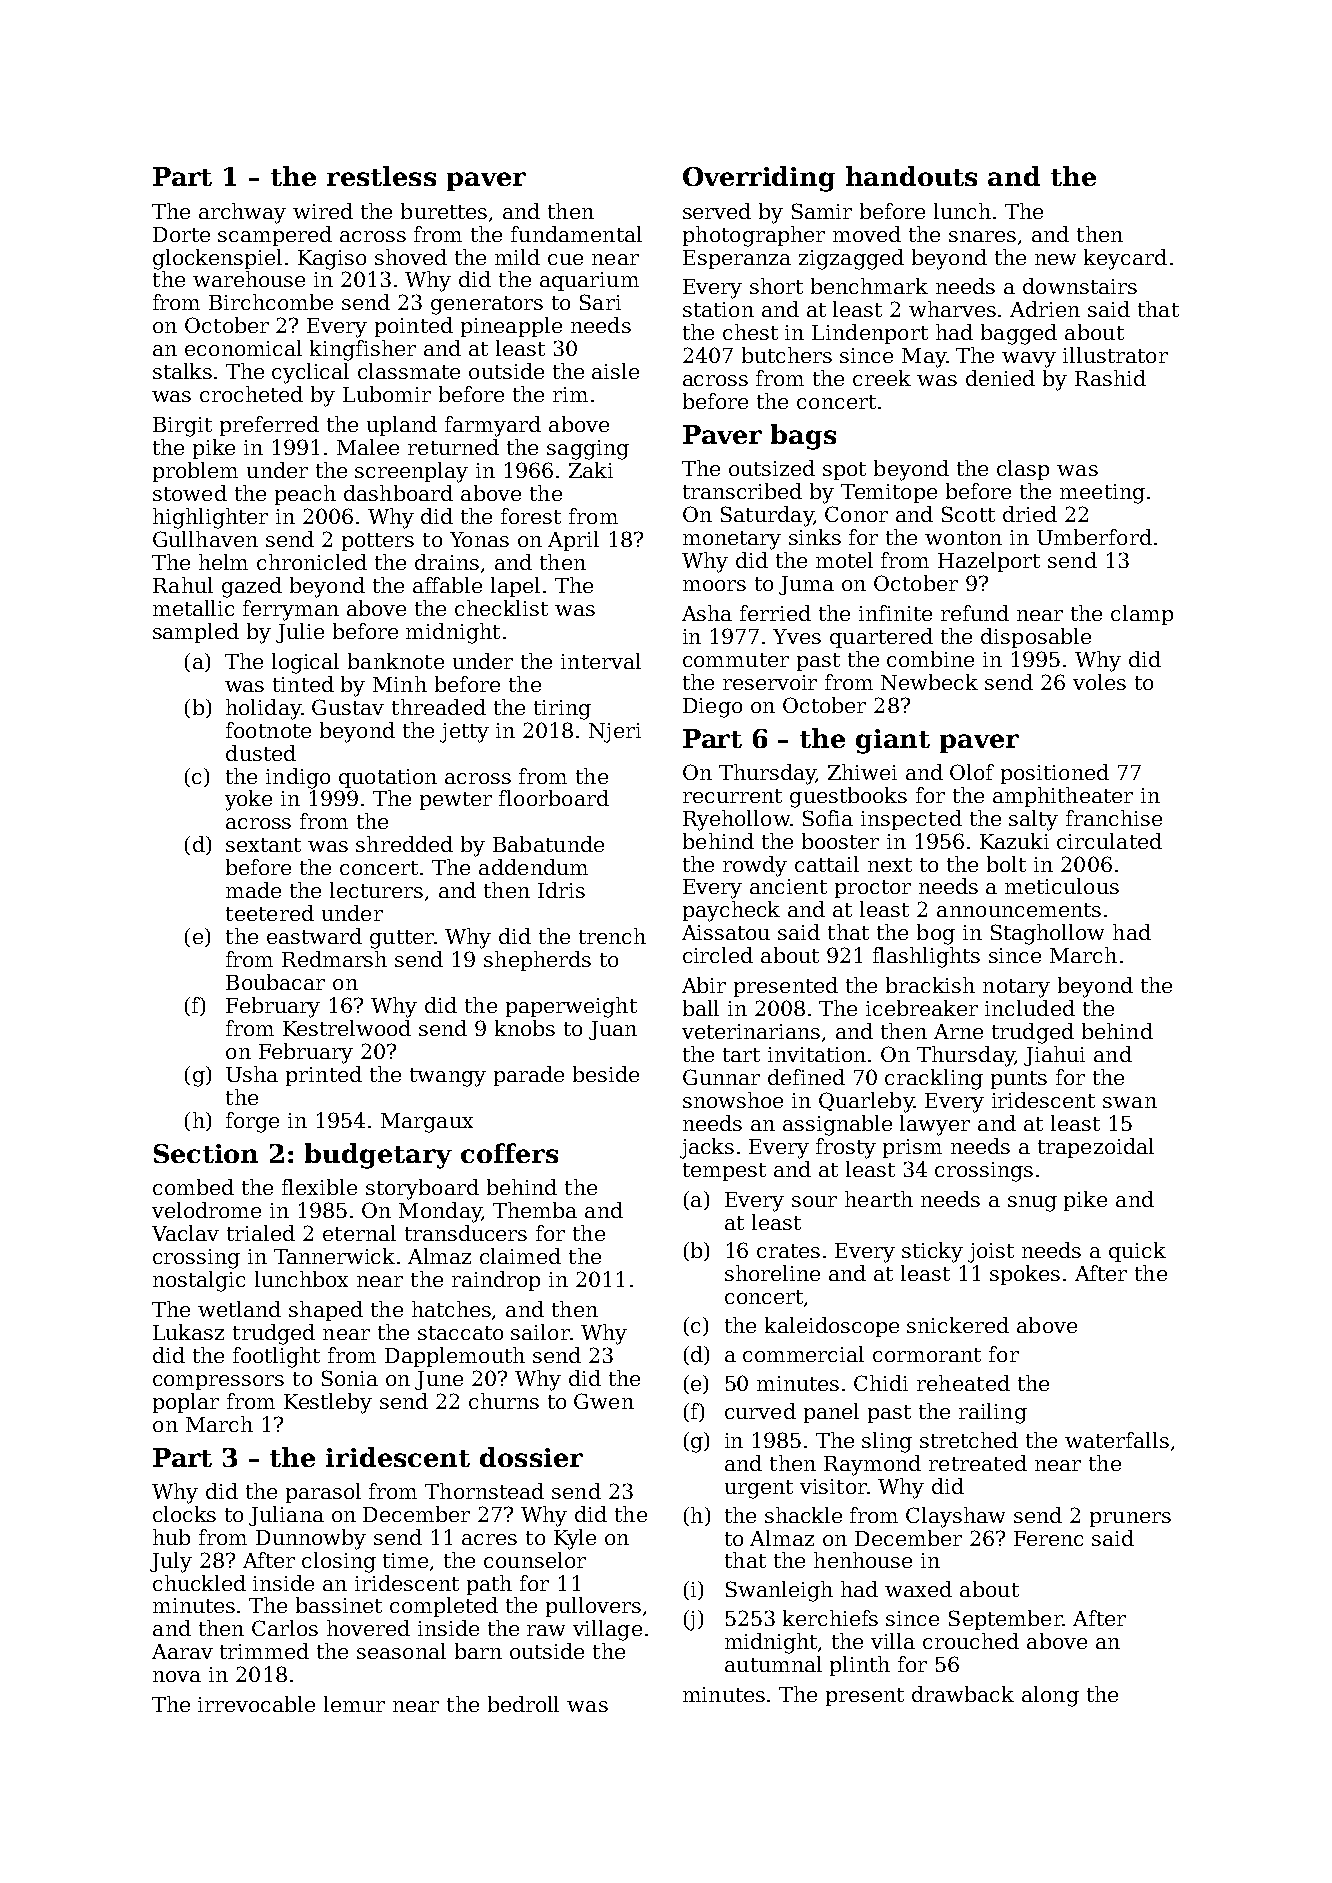  What do you see at coordinates (186, 1403) in the document?
I see `poplar` at bounding box center [186, 1403].
